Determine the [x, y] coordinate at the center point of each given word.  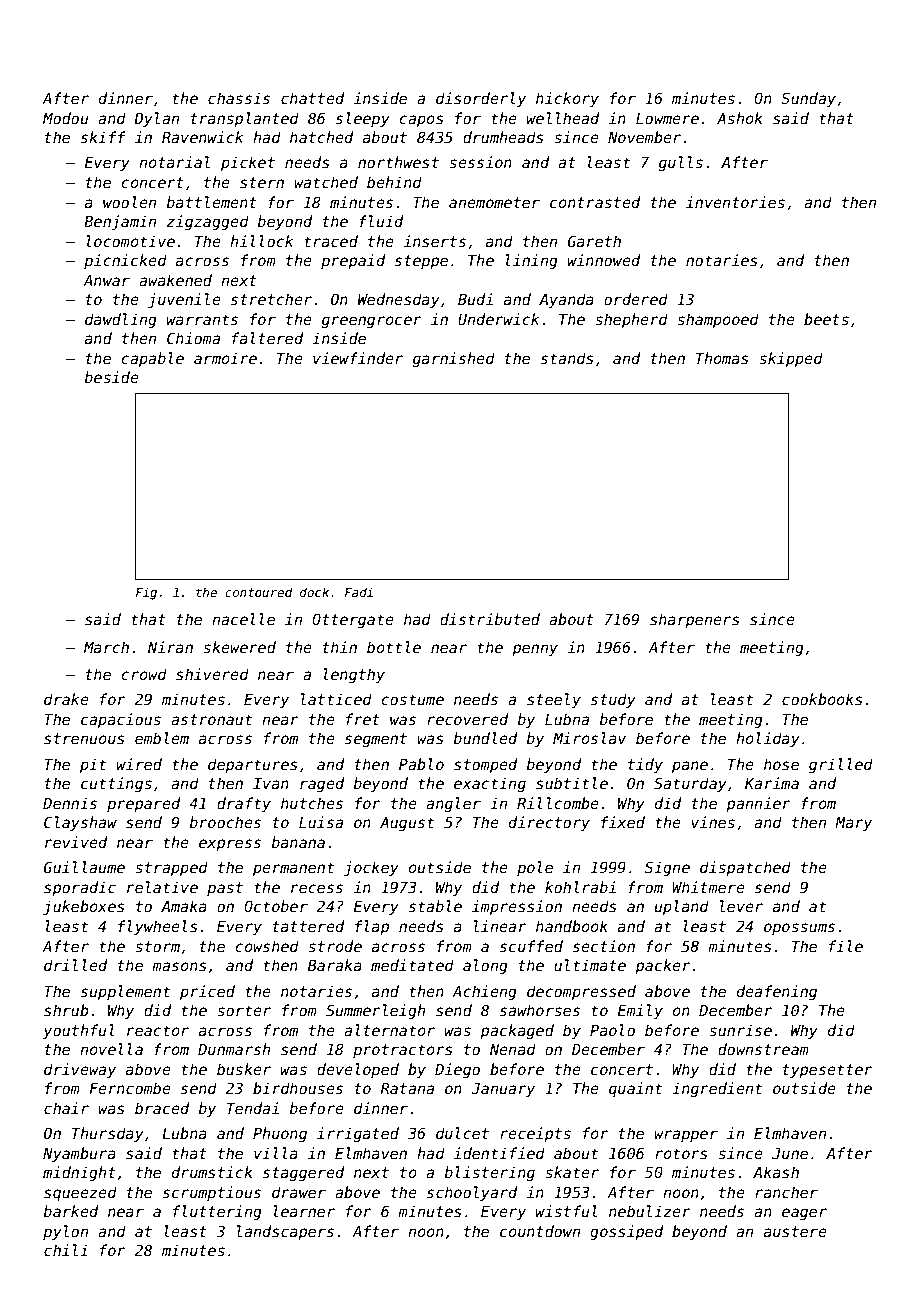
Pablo [421, 764]
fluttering [217, 1212]
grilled [841, 765]
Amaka [184, 906]
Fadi [359, 592]
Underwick [498, 319]
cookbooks [822, 699]
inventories [735, 202]
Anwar [106, 280]
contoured [258, 592]
